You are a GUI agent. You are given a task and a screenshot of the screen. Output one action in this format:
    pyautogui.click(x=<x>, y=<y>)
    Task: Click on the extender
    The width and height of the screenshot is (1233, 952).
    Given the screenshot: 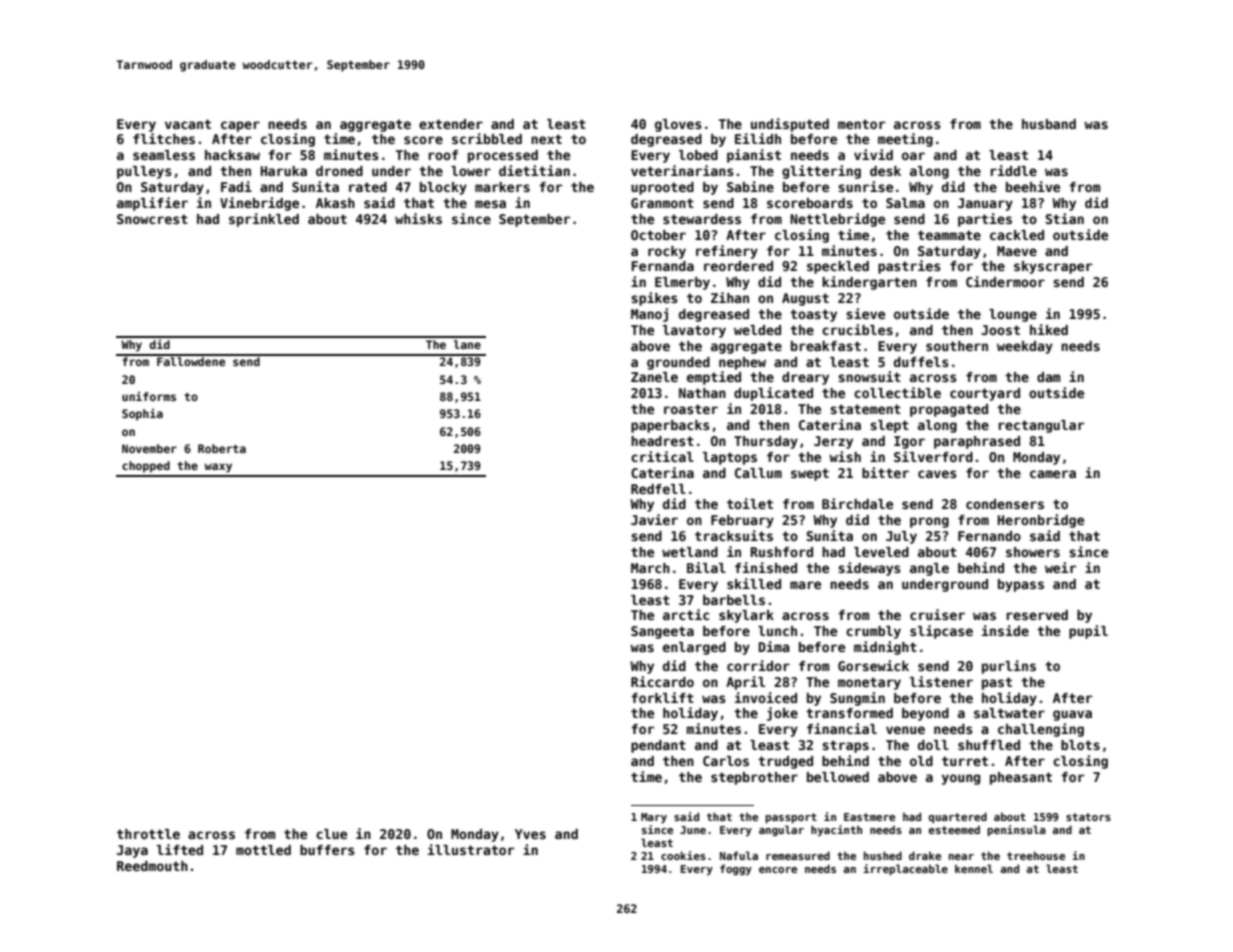 What is the action you would take?
    pyautogui.click(x=451, y=124)
